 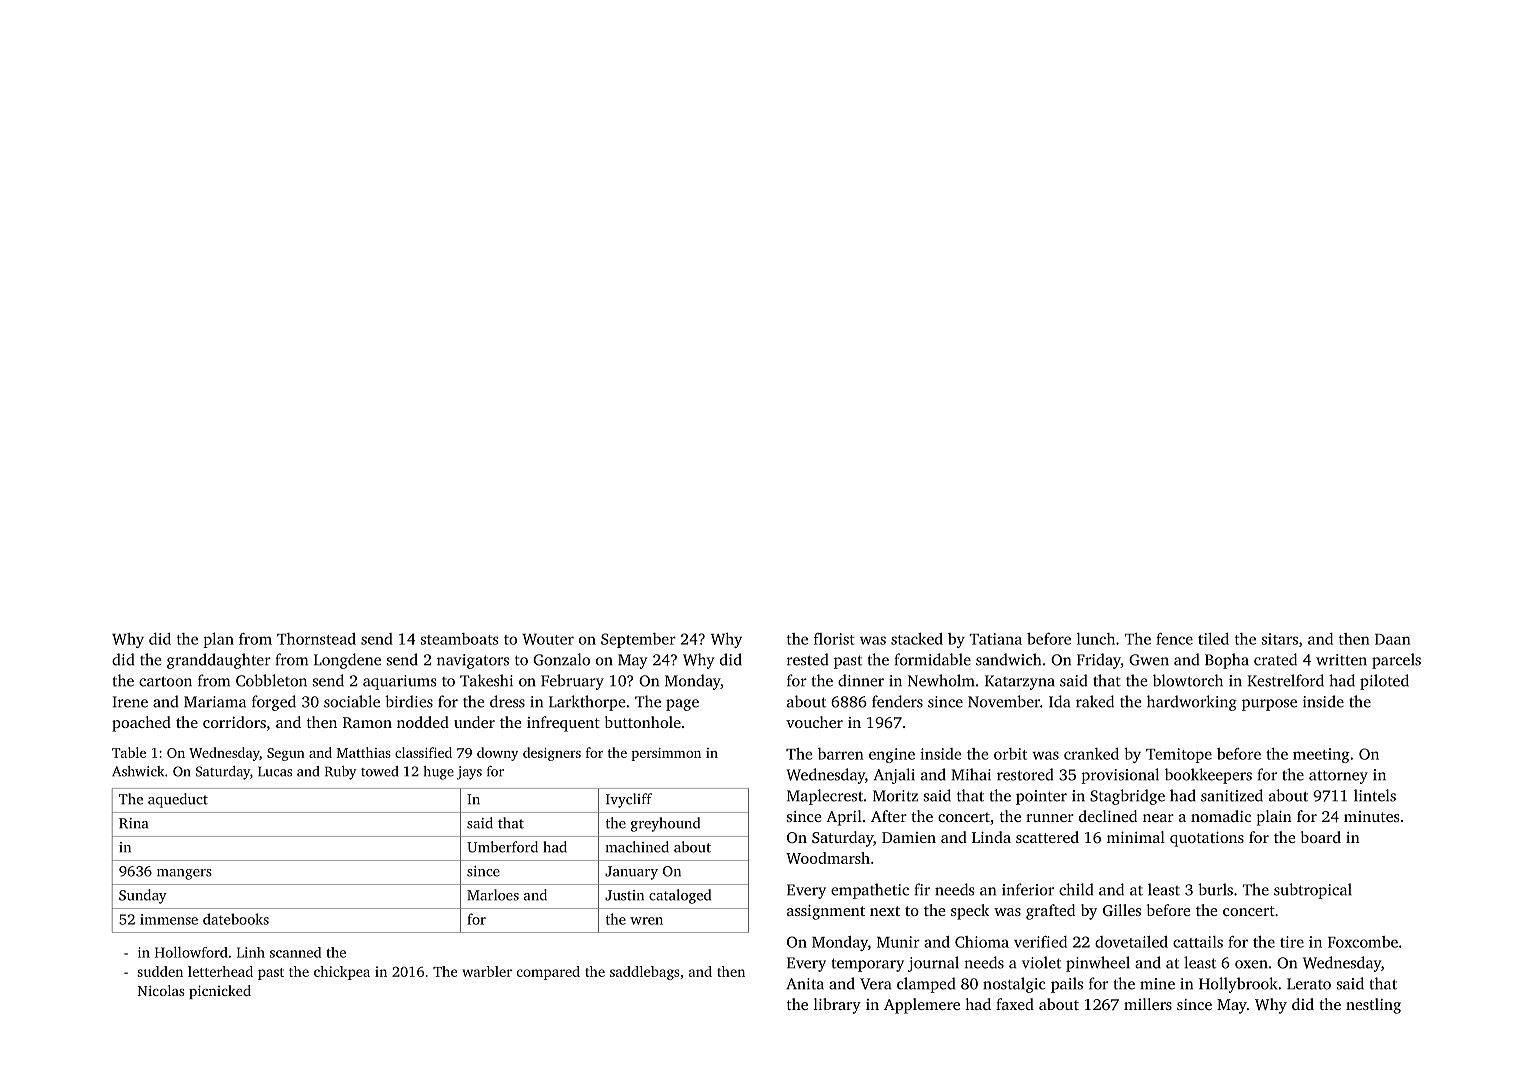 I want to click on Gwen, so click(x=1149, y=660).
